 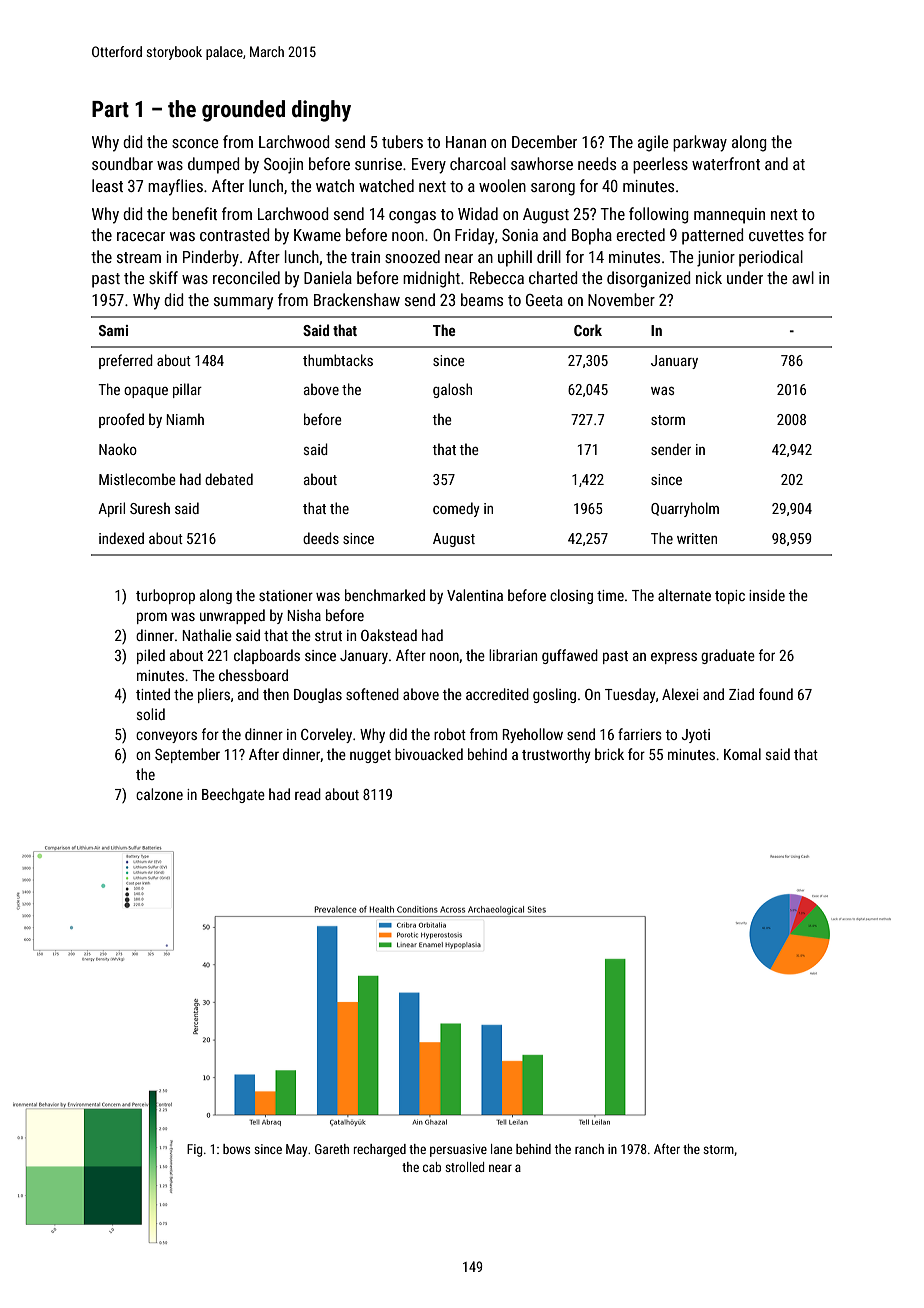 I want to click on needs, so click(x=597, y=163).
